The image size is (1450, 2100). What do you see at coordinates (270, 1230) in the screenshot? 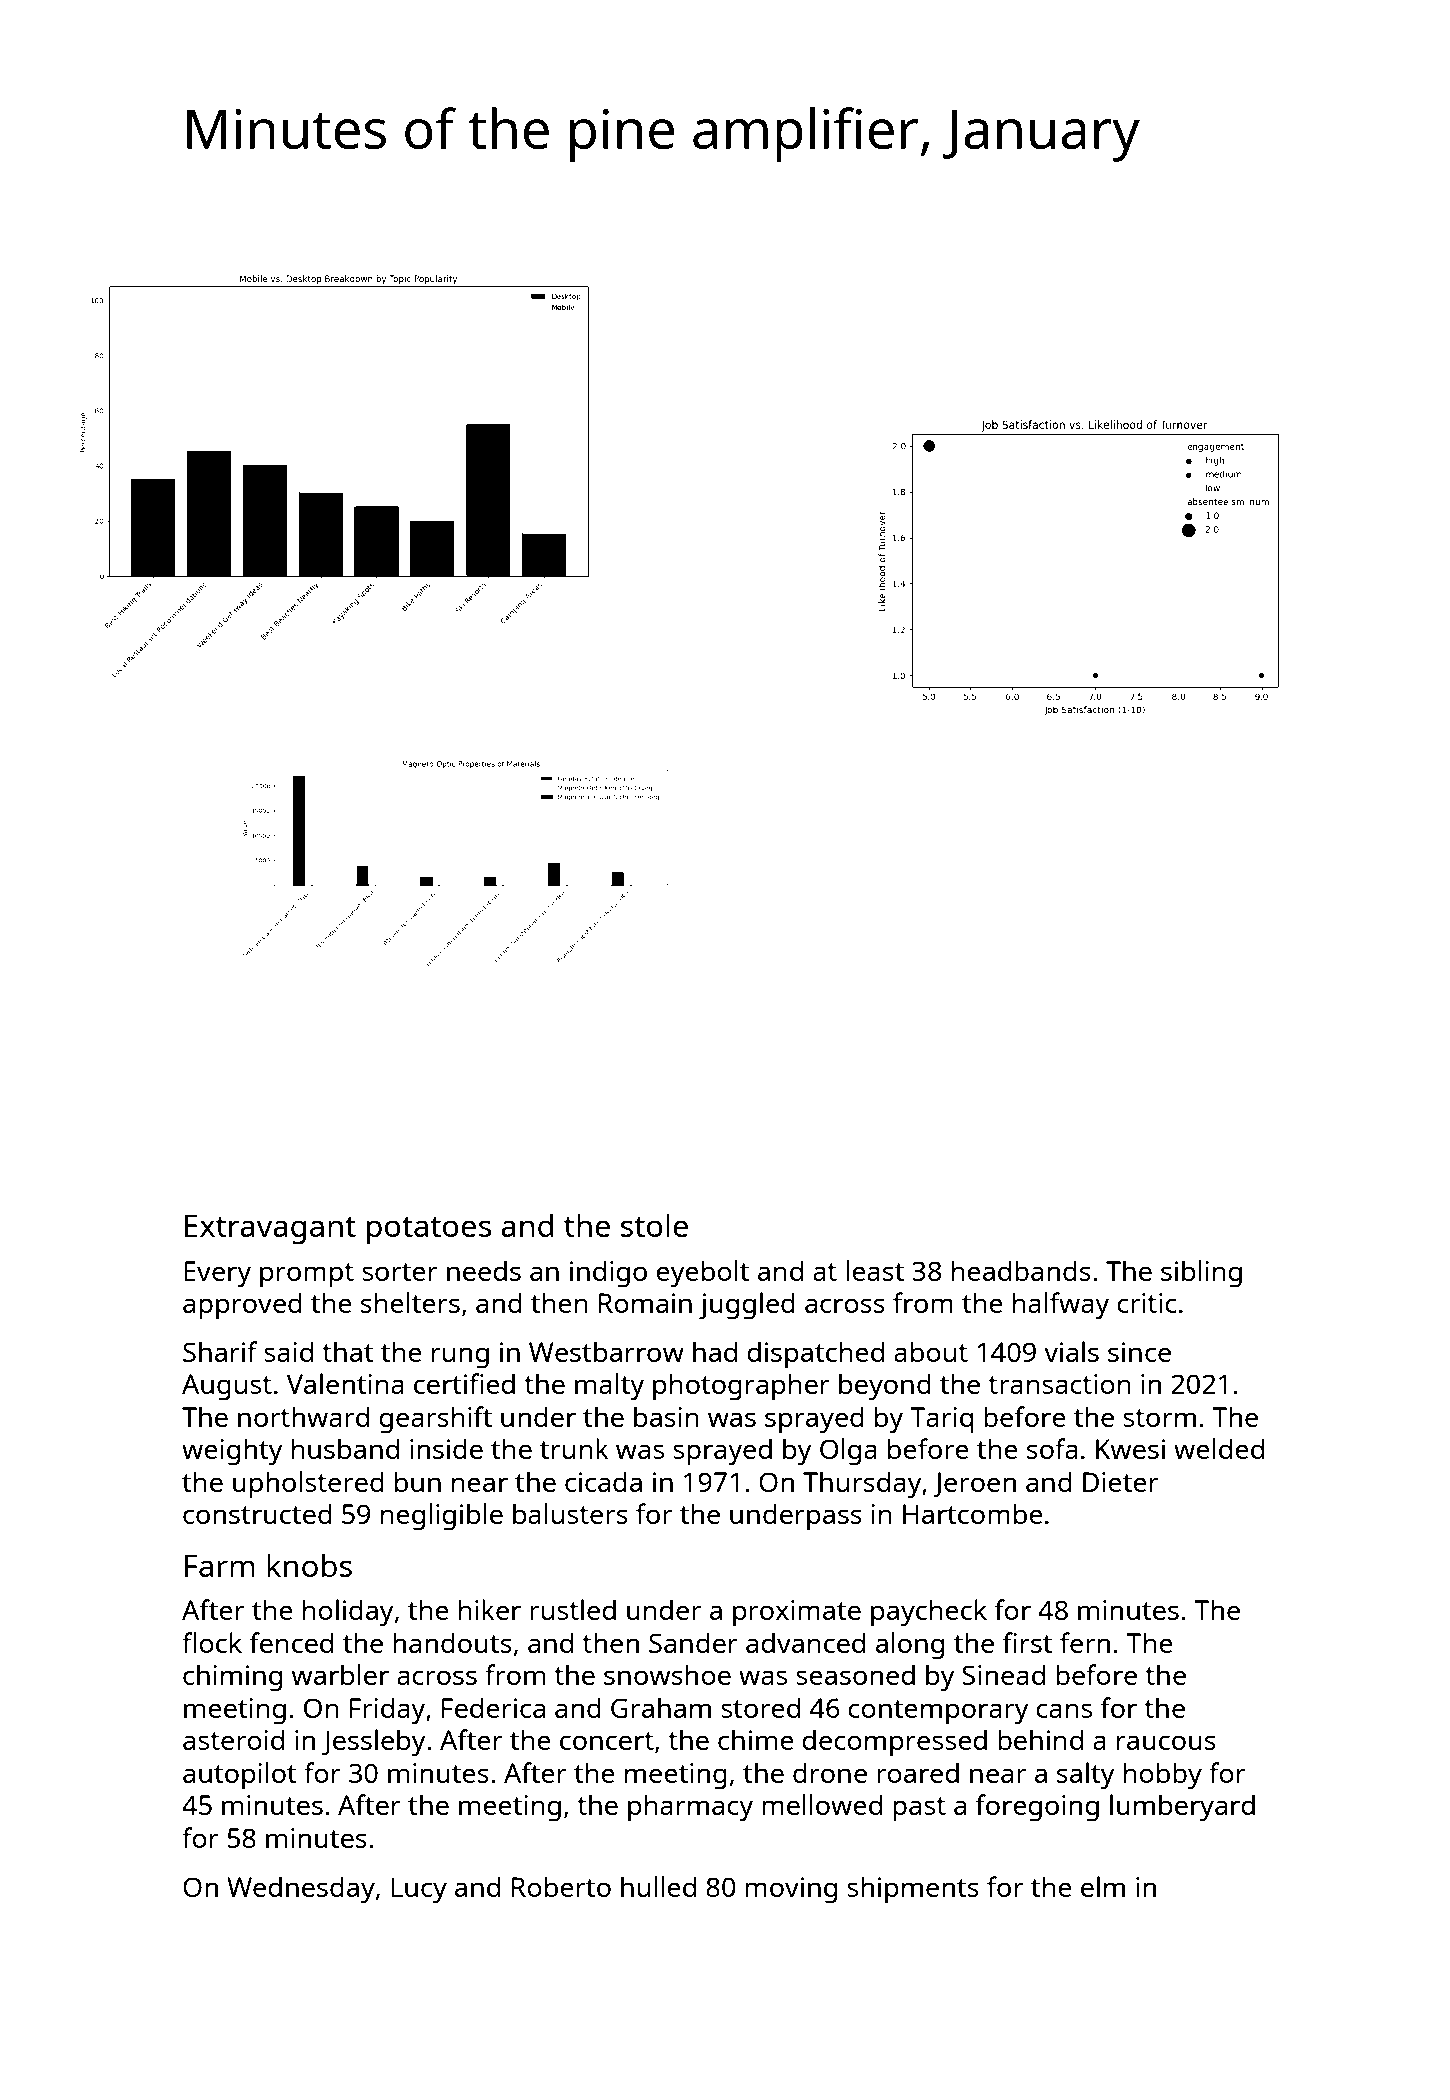
I see `Extravagant` at bounding box center [270, 1230].
